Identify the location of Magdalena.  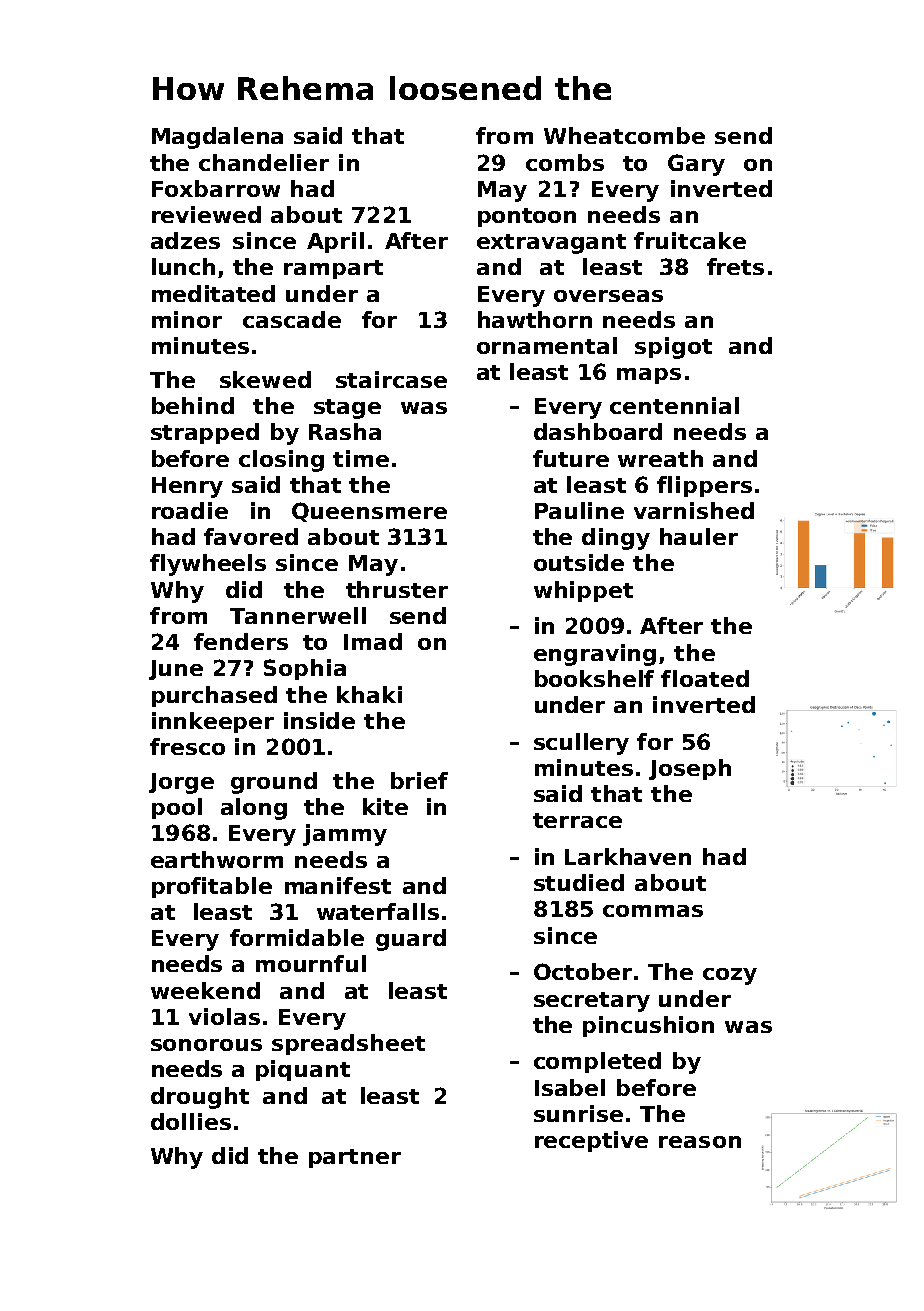
(217, 138).
